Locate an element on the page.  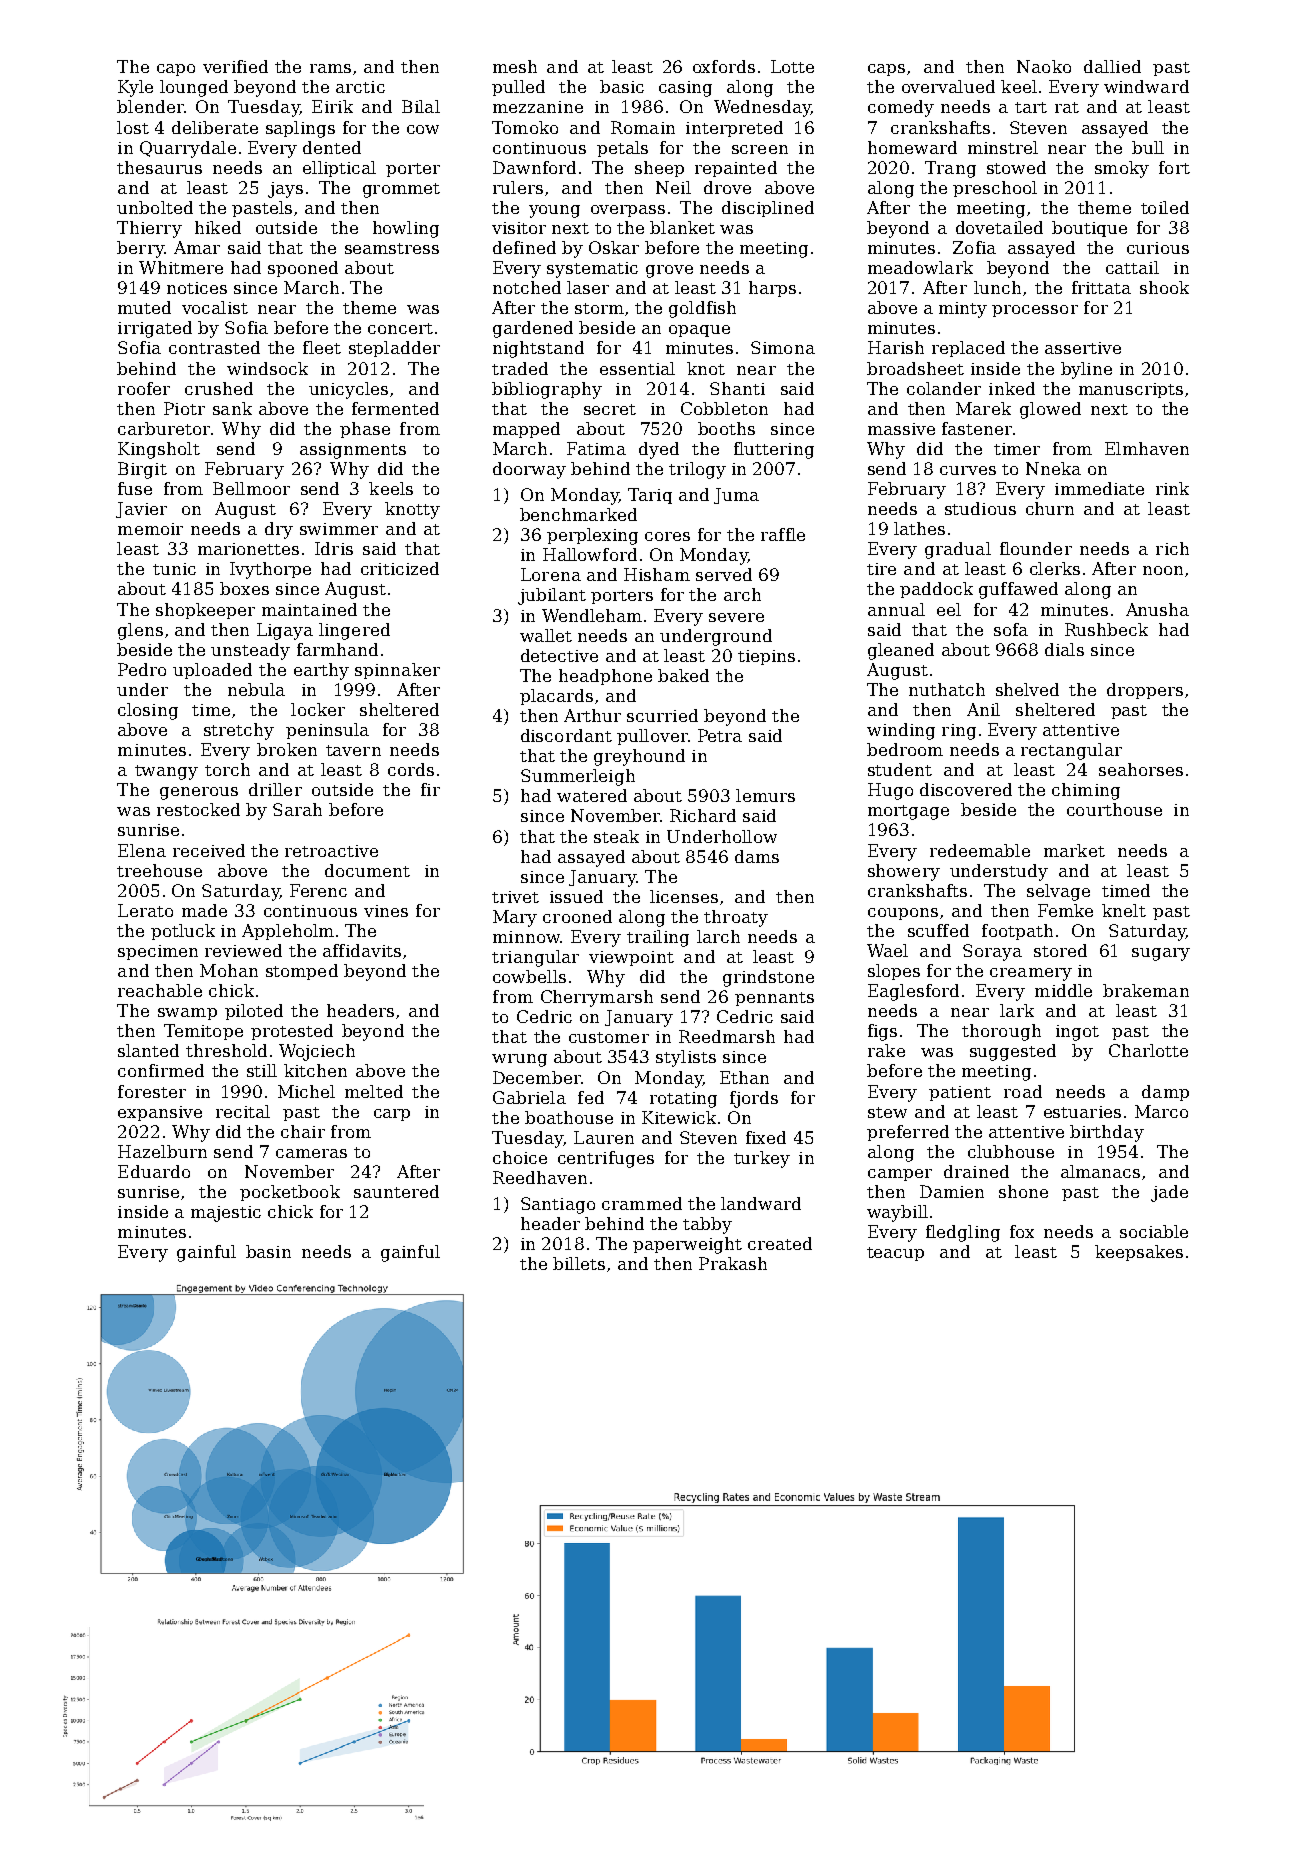
Naoko is located at coordinates (1044, 66).
